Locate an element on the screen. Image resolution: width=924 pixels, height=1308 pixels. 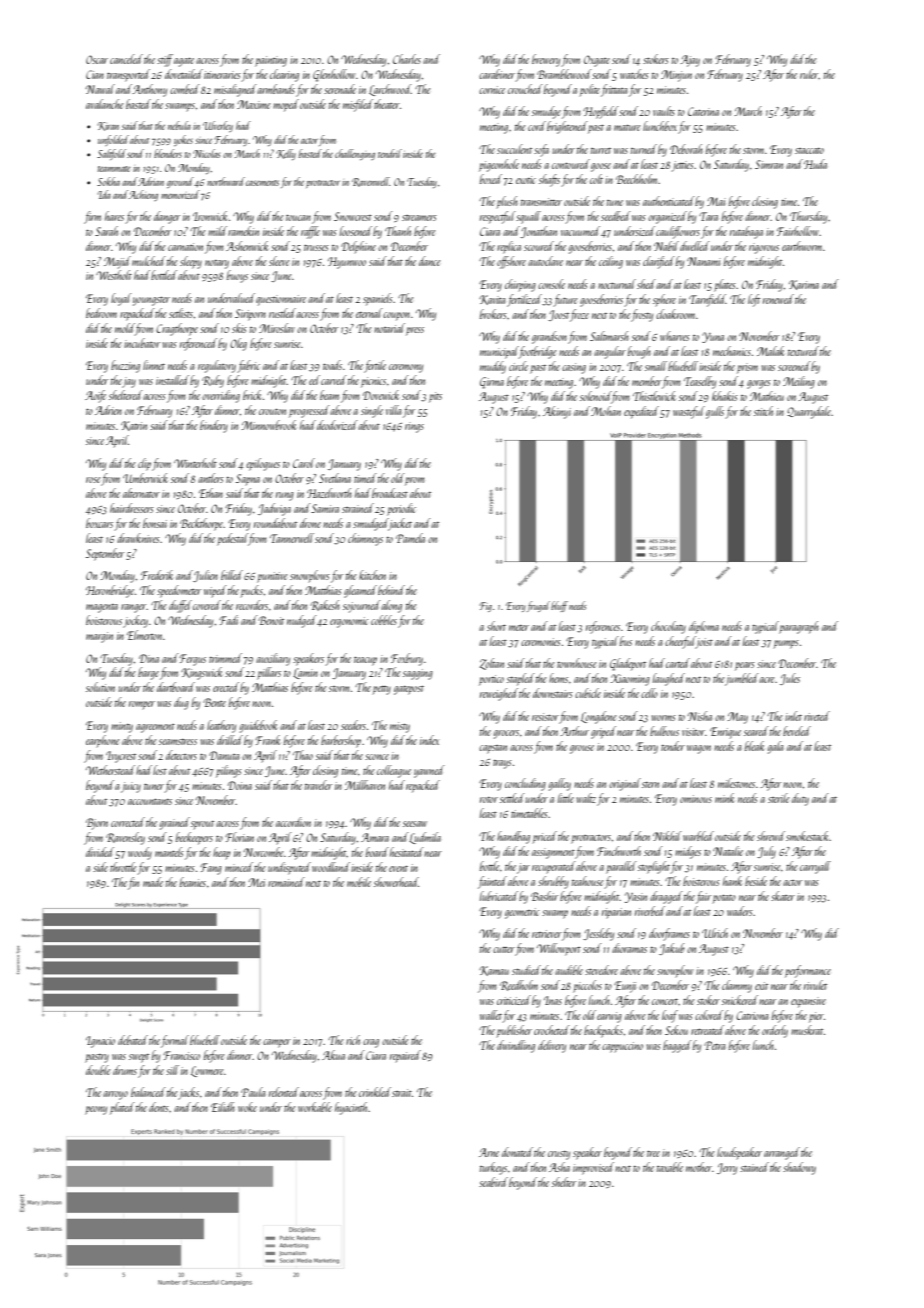
Nicolas is located at coordinates (206, 153).
